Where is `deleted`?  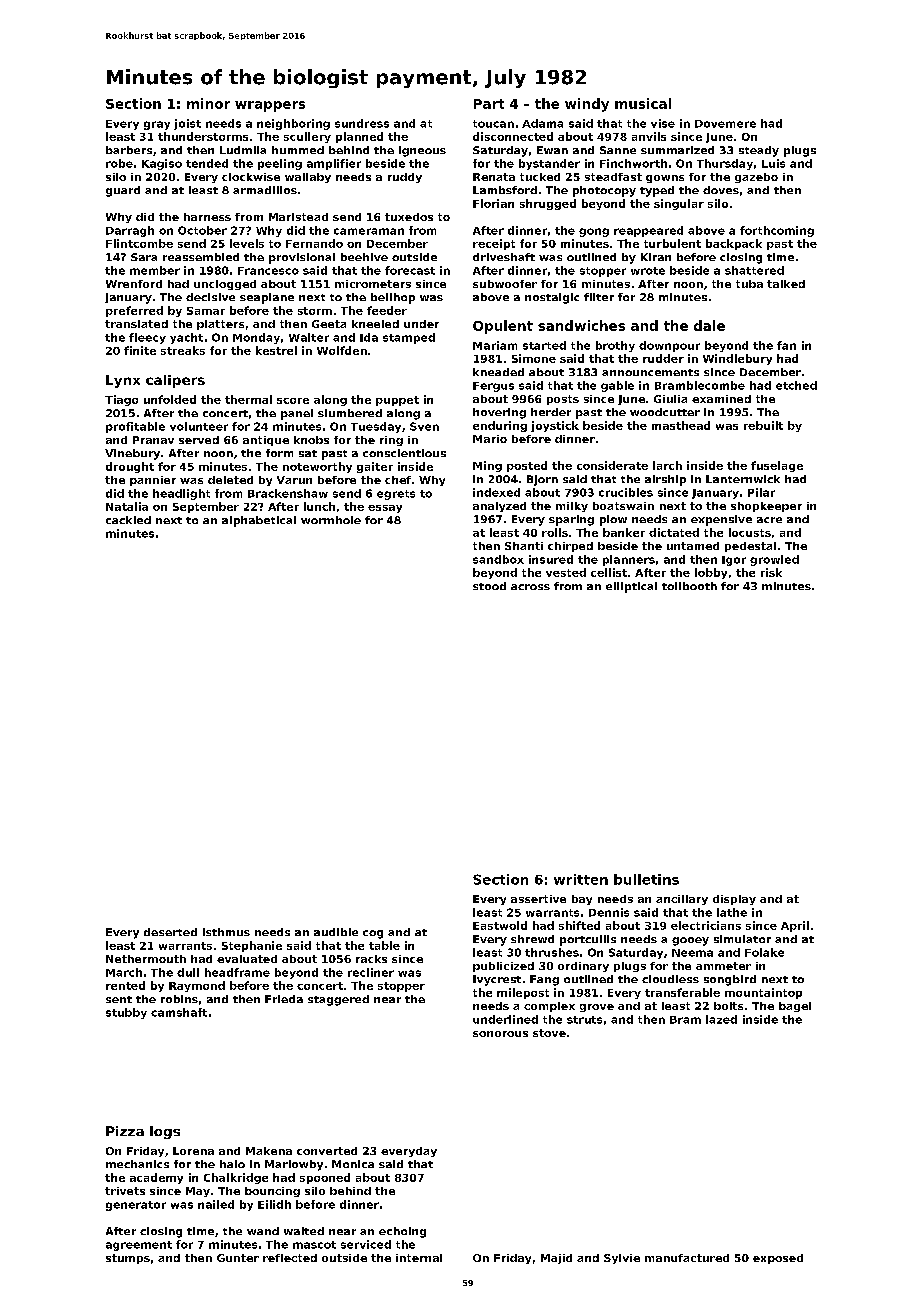
deleted is located at coordinates (230, 480).
